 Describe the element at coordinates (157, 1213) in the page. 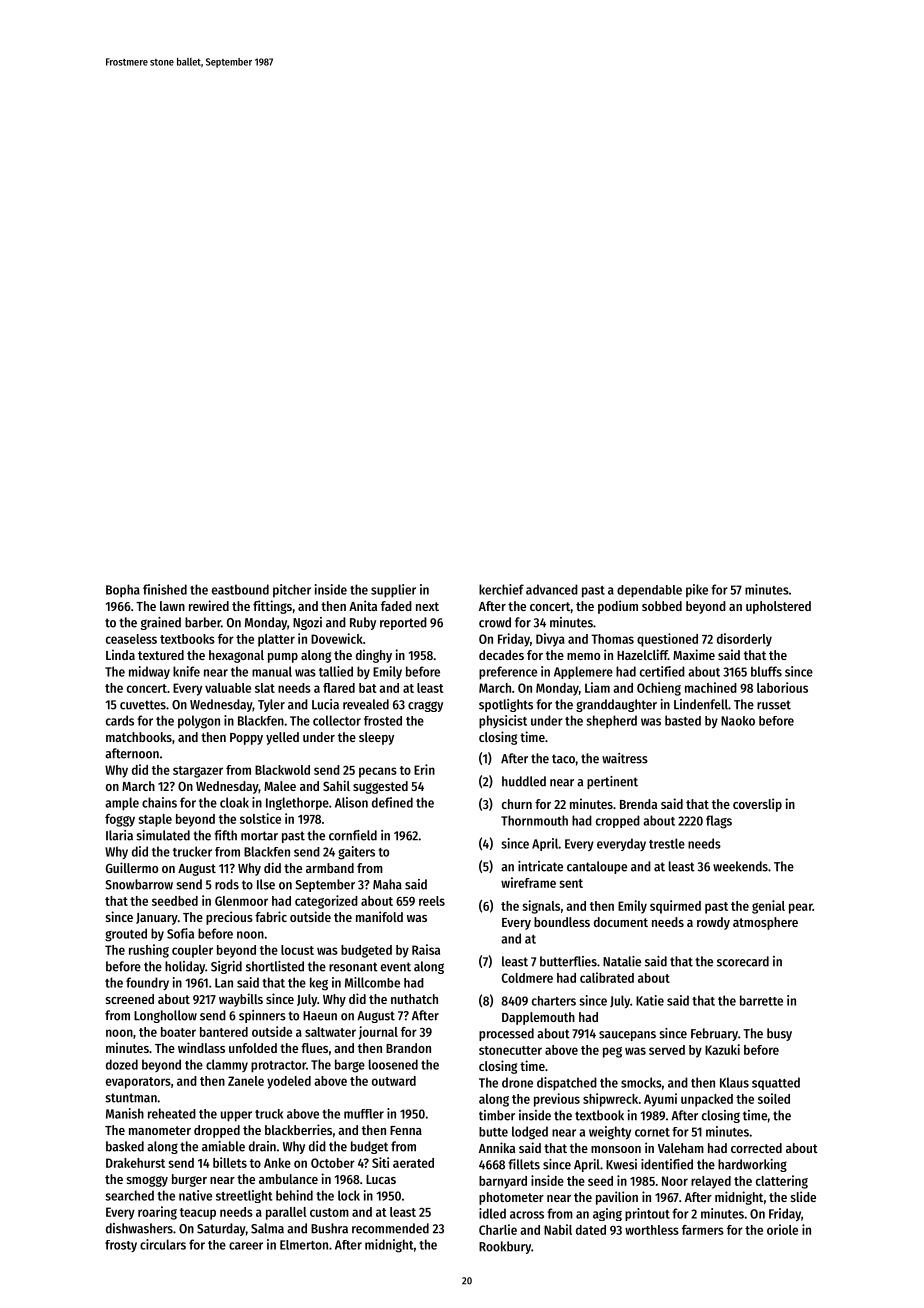

I see `roaring` at that location.
